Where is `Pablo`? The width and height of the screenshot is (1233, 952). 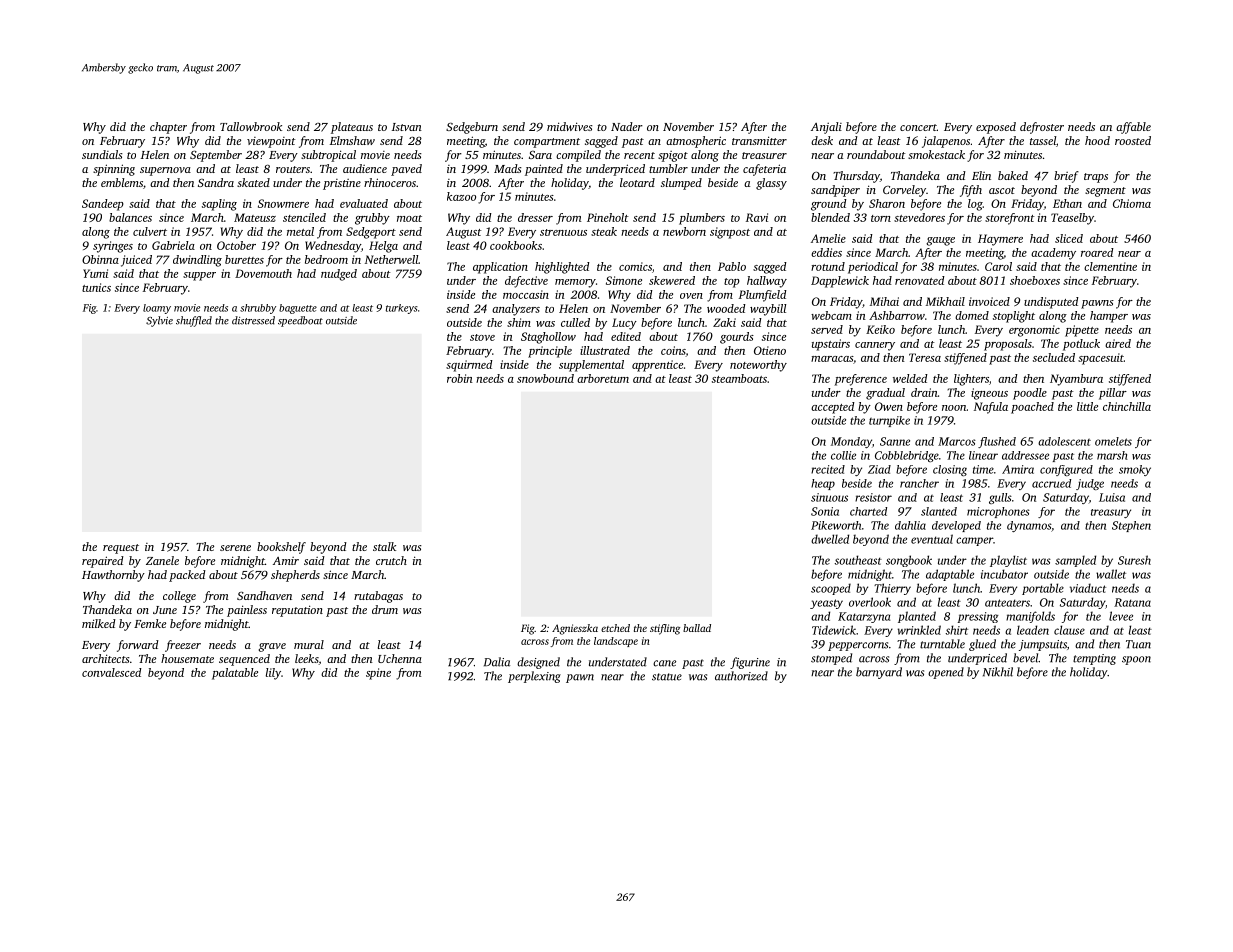
Pablo is located at coordinates (732, 266).
